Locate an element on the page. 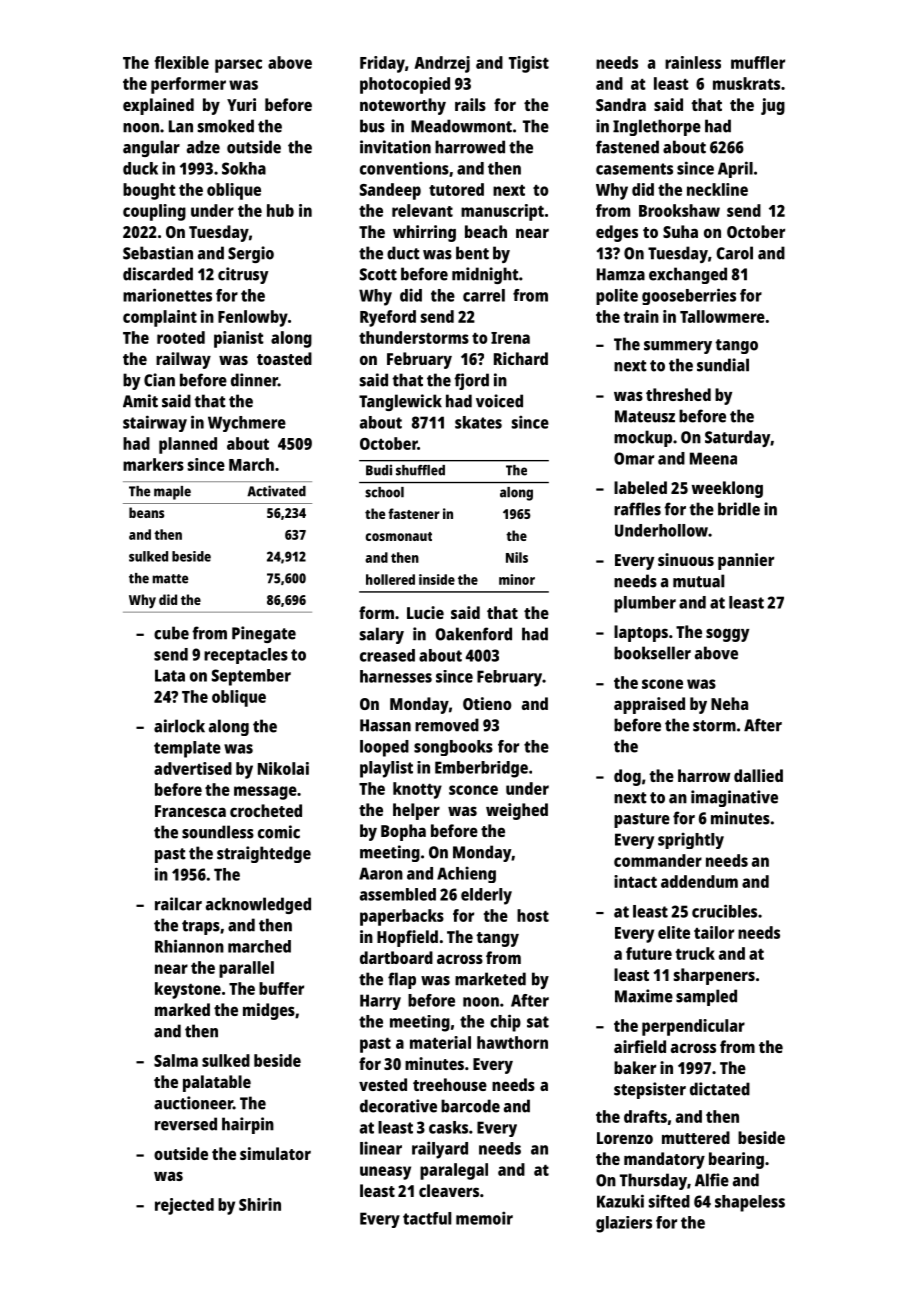 This document has height=1316, width=908. Otieno is located at coordinates (487, 703).
